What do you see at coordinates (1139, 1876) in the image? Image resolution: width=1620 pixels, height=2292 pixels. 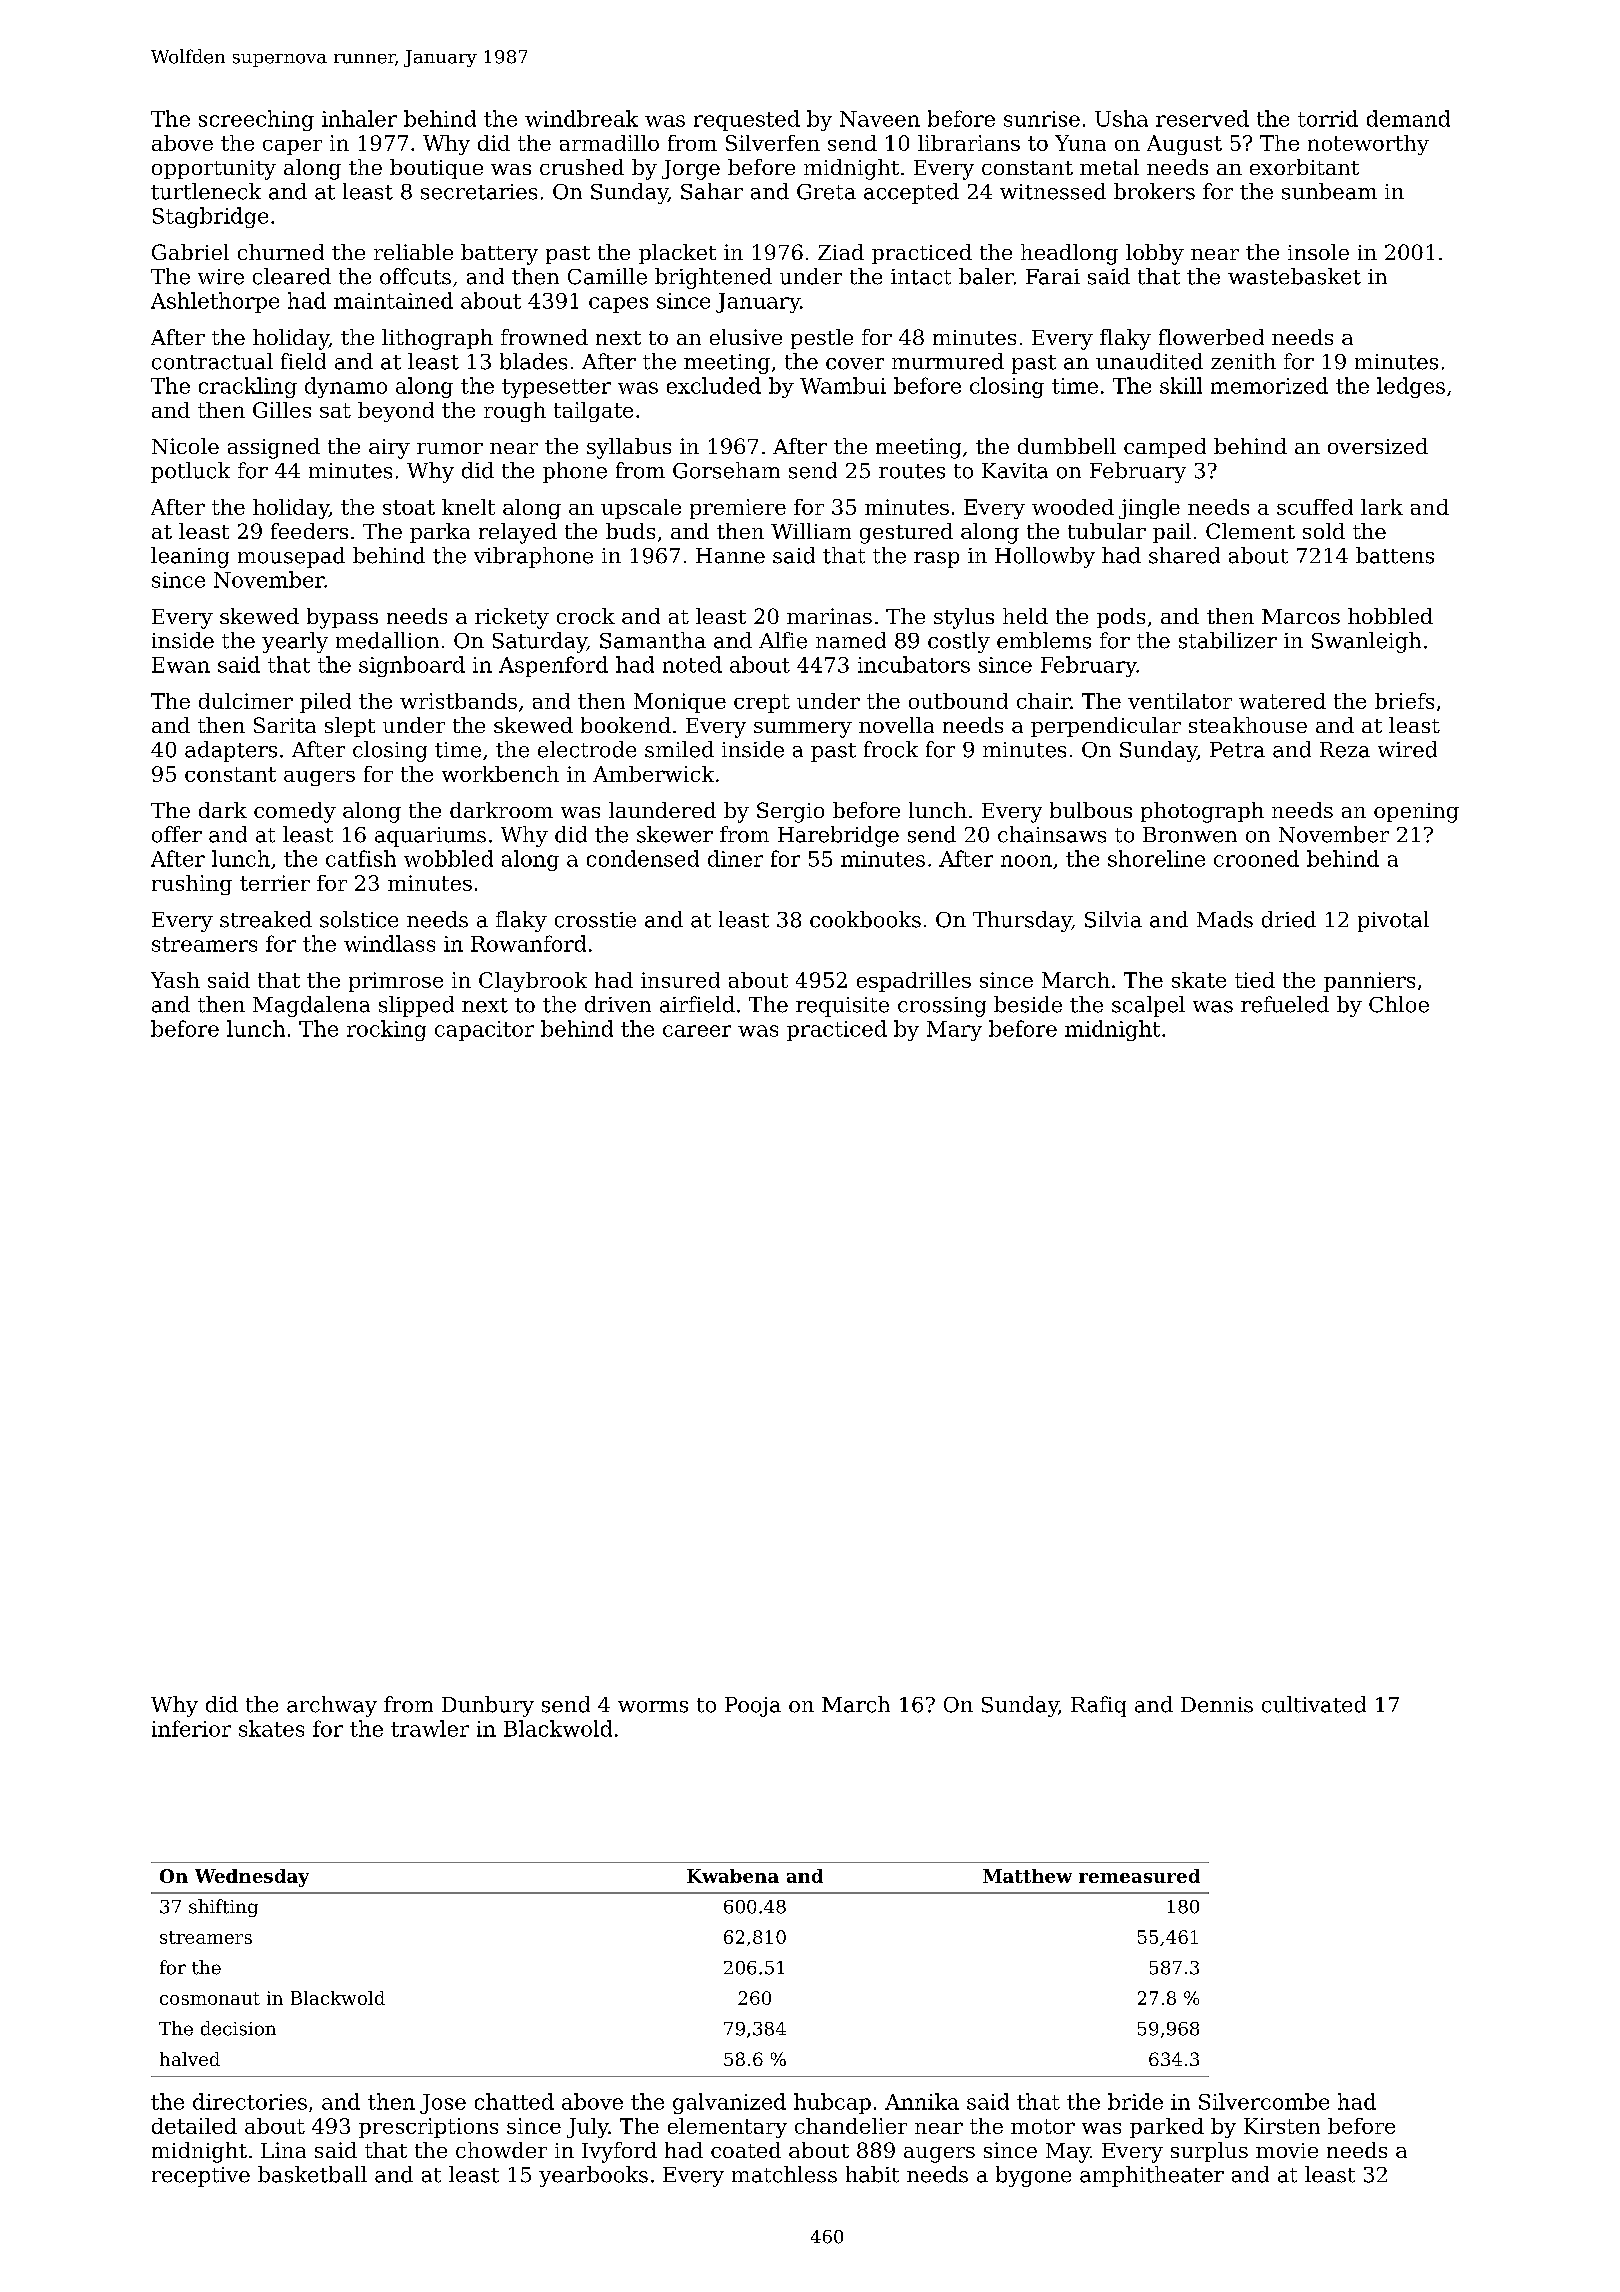 I see `remeasured` at bounding box center [1139, 1876].
